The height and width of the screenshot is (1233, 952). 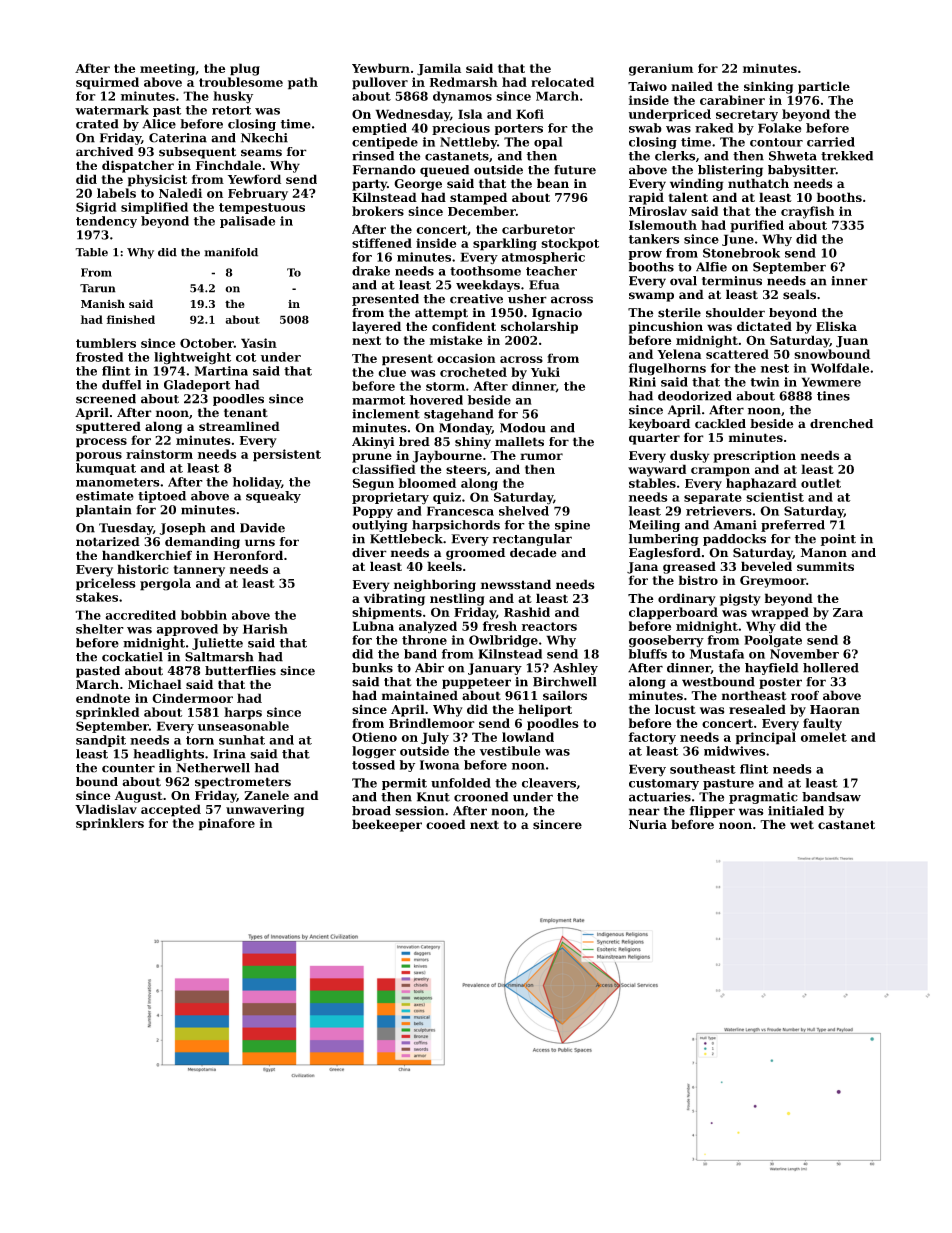 I want to click on sinking, so click(x=768, y=87).
